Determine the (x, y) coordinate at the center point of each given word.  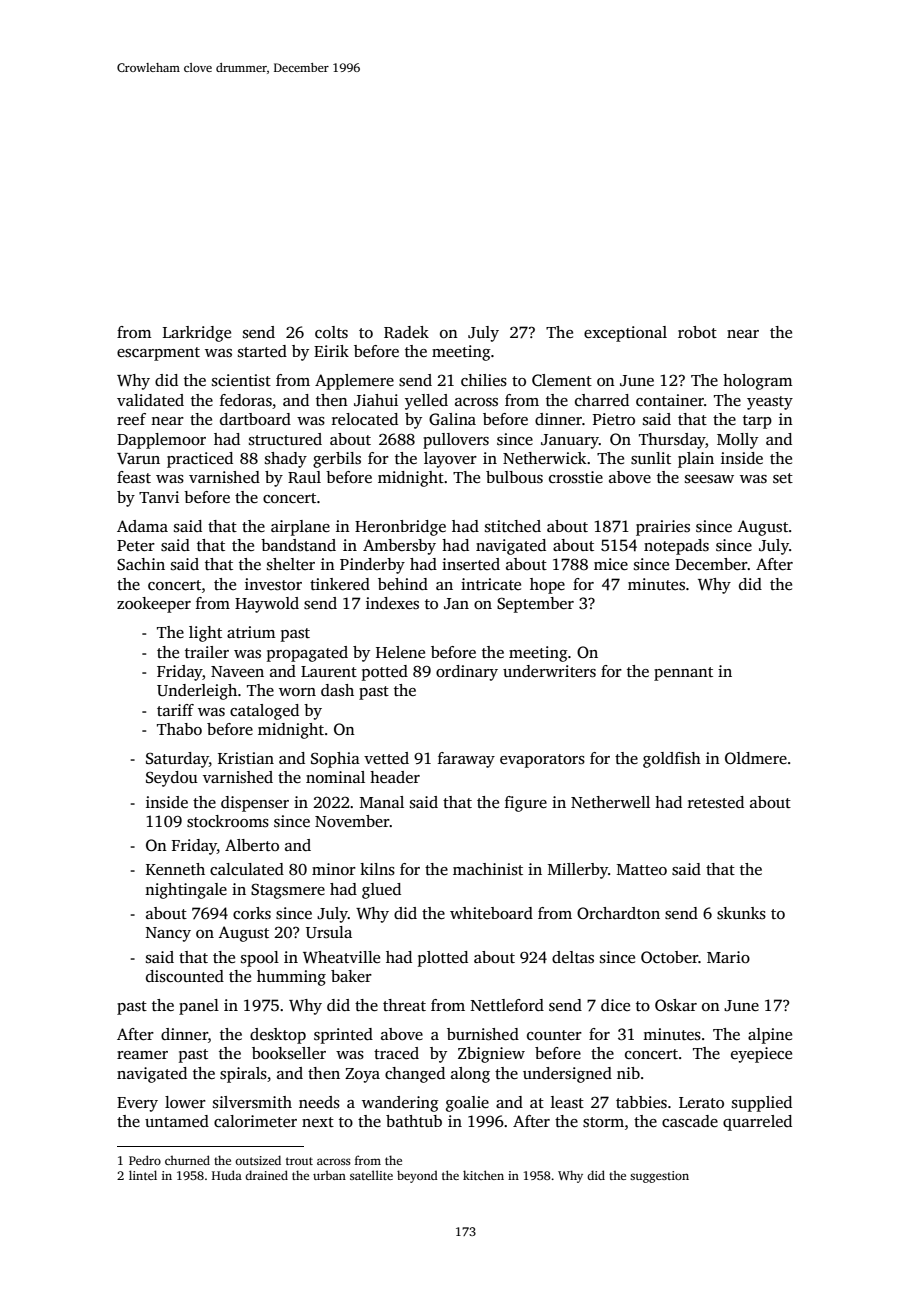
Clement (562, 380)
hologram (758, 382)
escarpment (158, 354)
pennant (683, 674)
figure (526, 804)
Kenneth (175, 869)
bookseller (289, 1053)
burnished (483, 1034)
